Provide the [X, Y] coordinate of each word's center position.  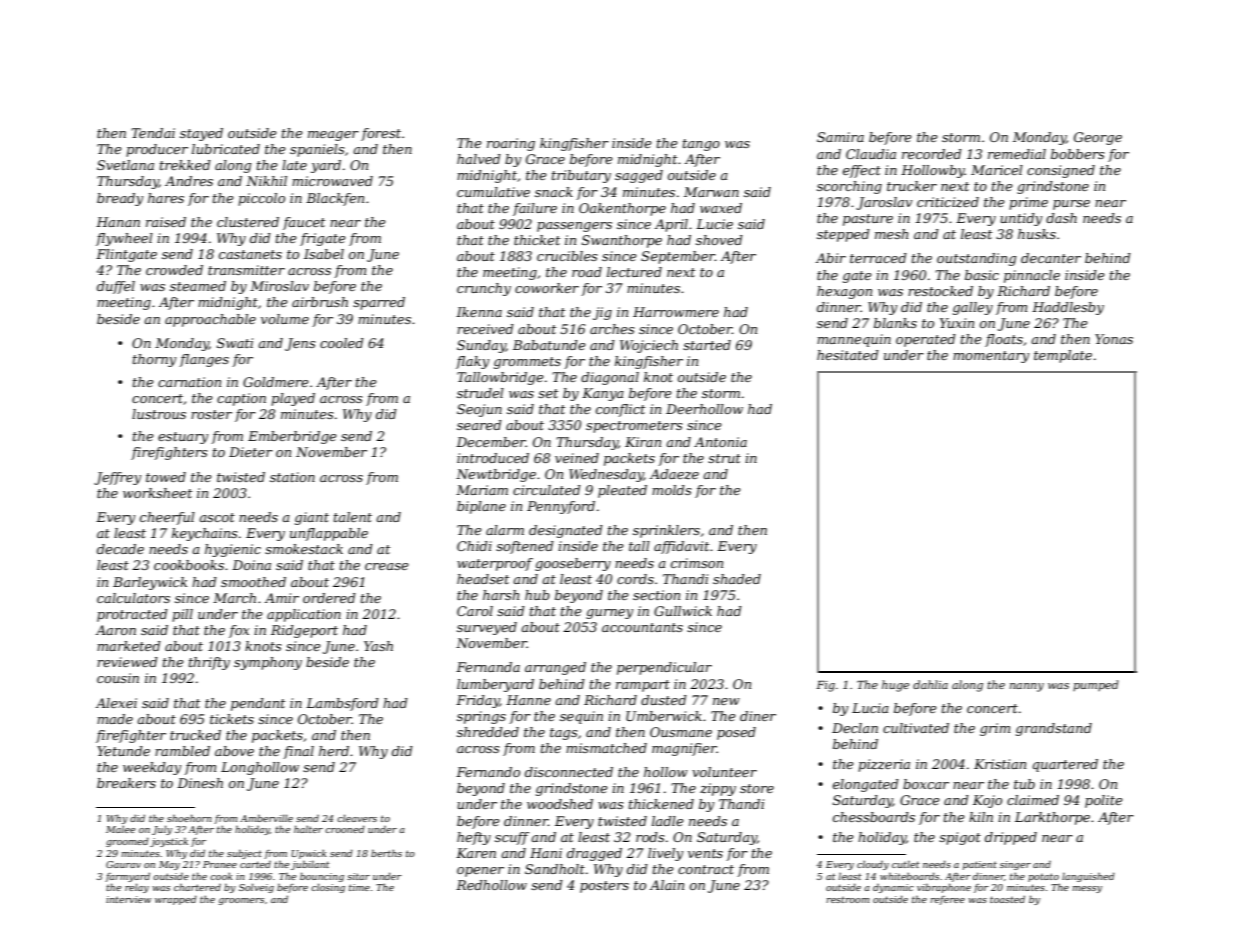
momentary [991, 357]
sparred [379, 303]
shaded [737, 579]
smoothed [253, 582]
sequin [581, 717]
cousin [118, 678]
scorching [849, 187]
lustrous [159, 414]
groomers [241, 901]
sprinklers [666, 531]
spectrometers [634, 427]
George [1098, 138]
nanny [1027, 687]
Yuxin [957, 323]
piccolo [261, 199]
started [707, 345]
